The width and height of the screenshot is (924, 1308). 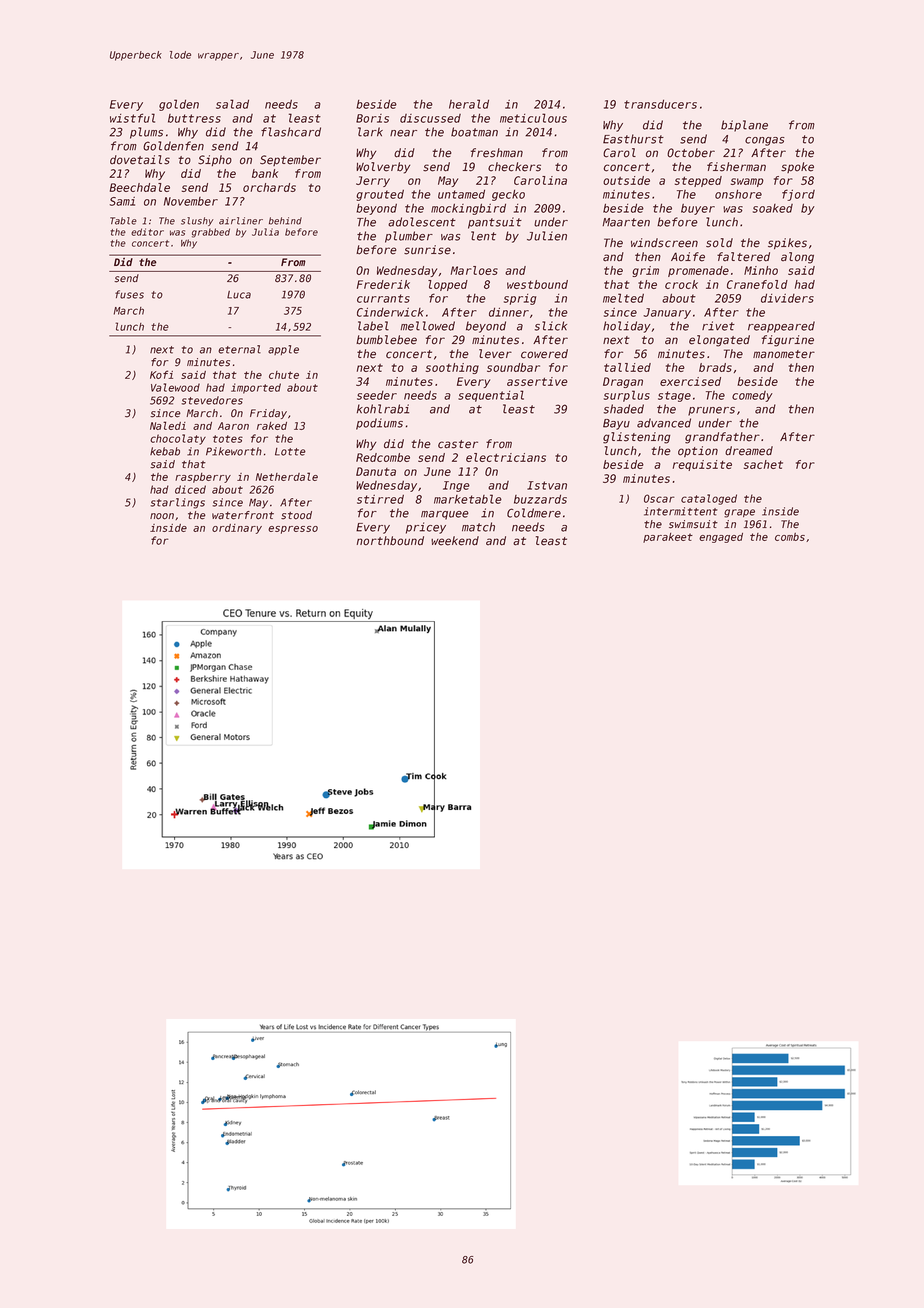 I want to click on swamp, so click(x=747, y=182).
